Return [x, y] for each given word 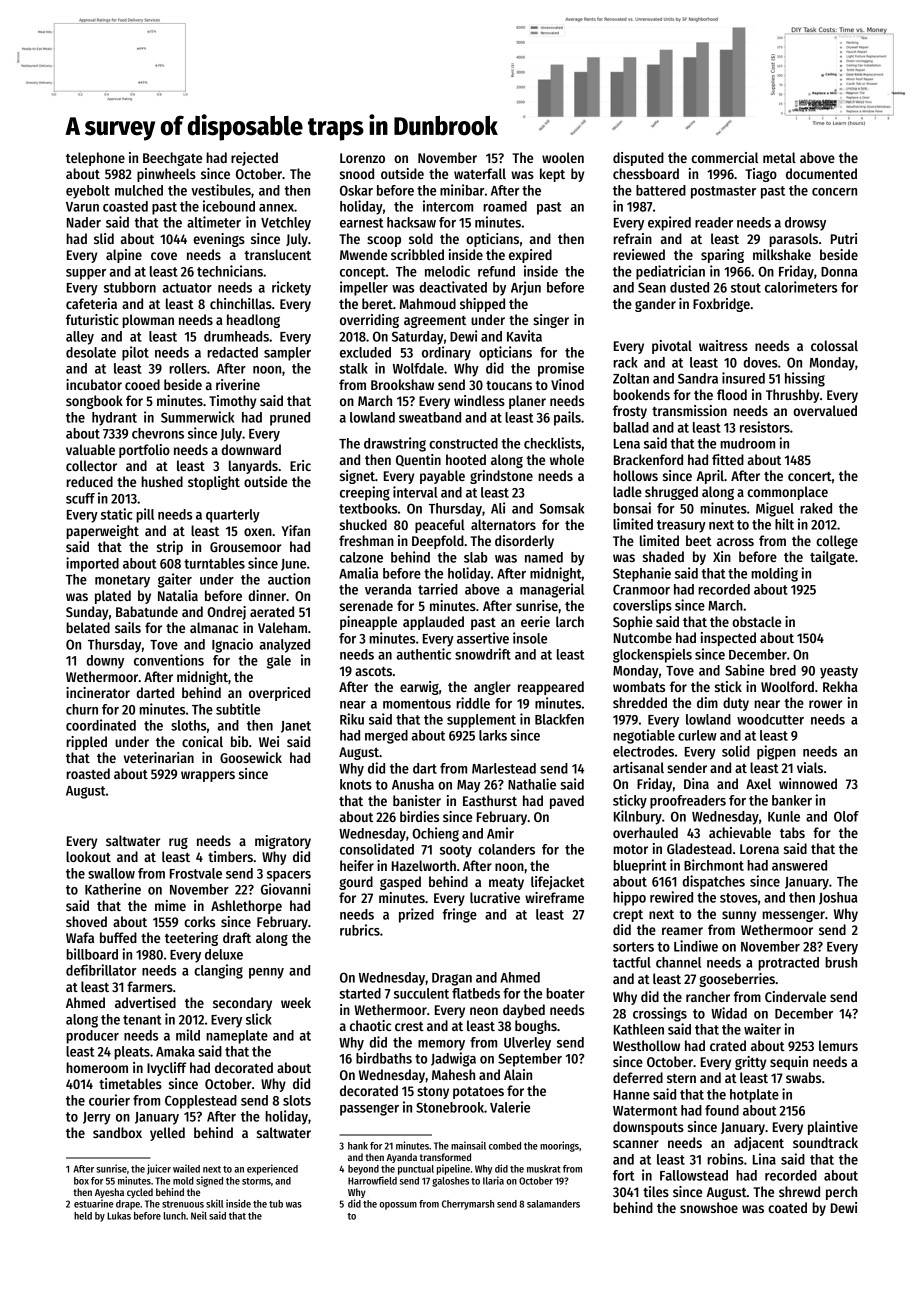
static [117, 514]
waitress [723, 345]
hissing [805, 379]
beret [377, 303]
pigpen [776, 752]
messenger [793, 916]
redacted [232, 352]
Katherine [113, 889]
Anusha [413, 784]
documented [821, 173]
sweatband [430, 417]
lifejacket [558, 883]
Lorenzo [362, 158]
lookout [88, 856]
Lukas [119, 1216]
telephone [95, 159]
